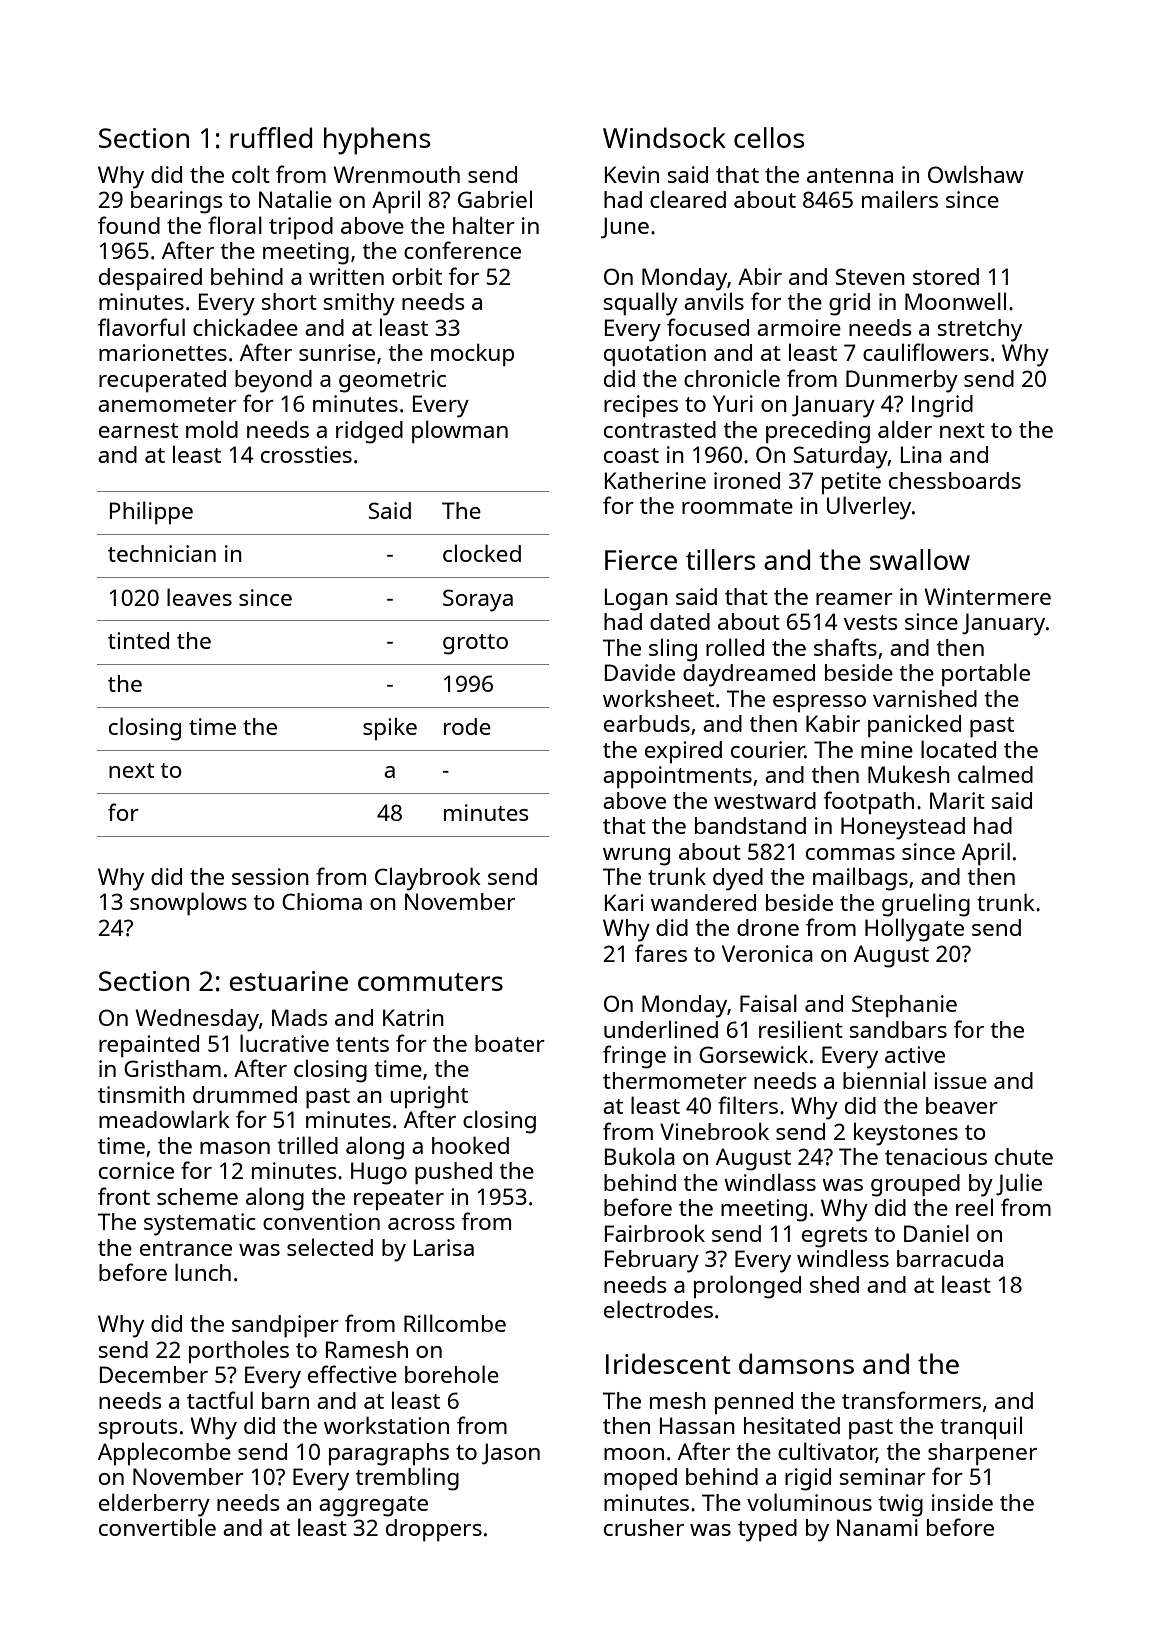  Describe the element at coordinates (906, 1134) in the screenshot. I see `keystones` at that location.
